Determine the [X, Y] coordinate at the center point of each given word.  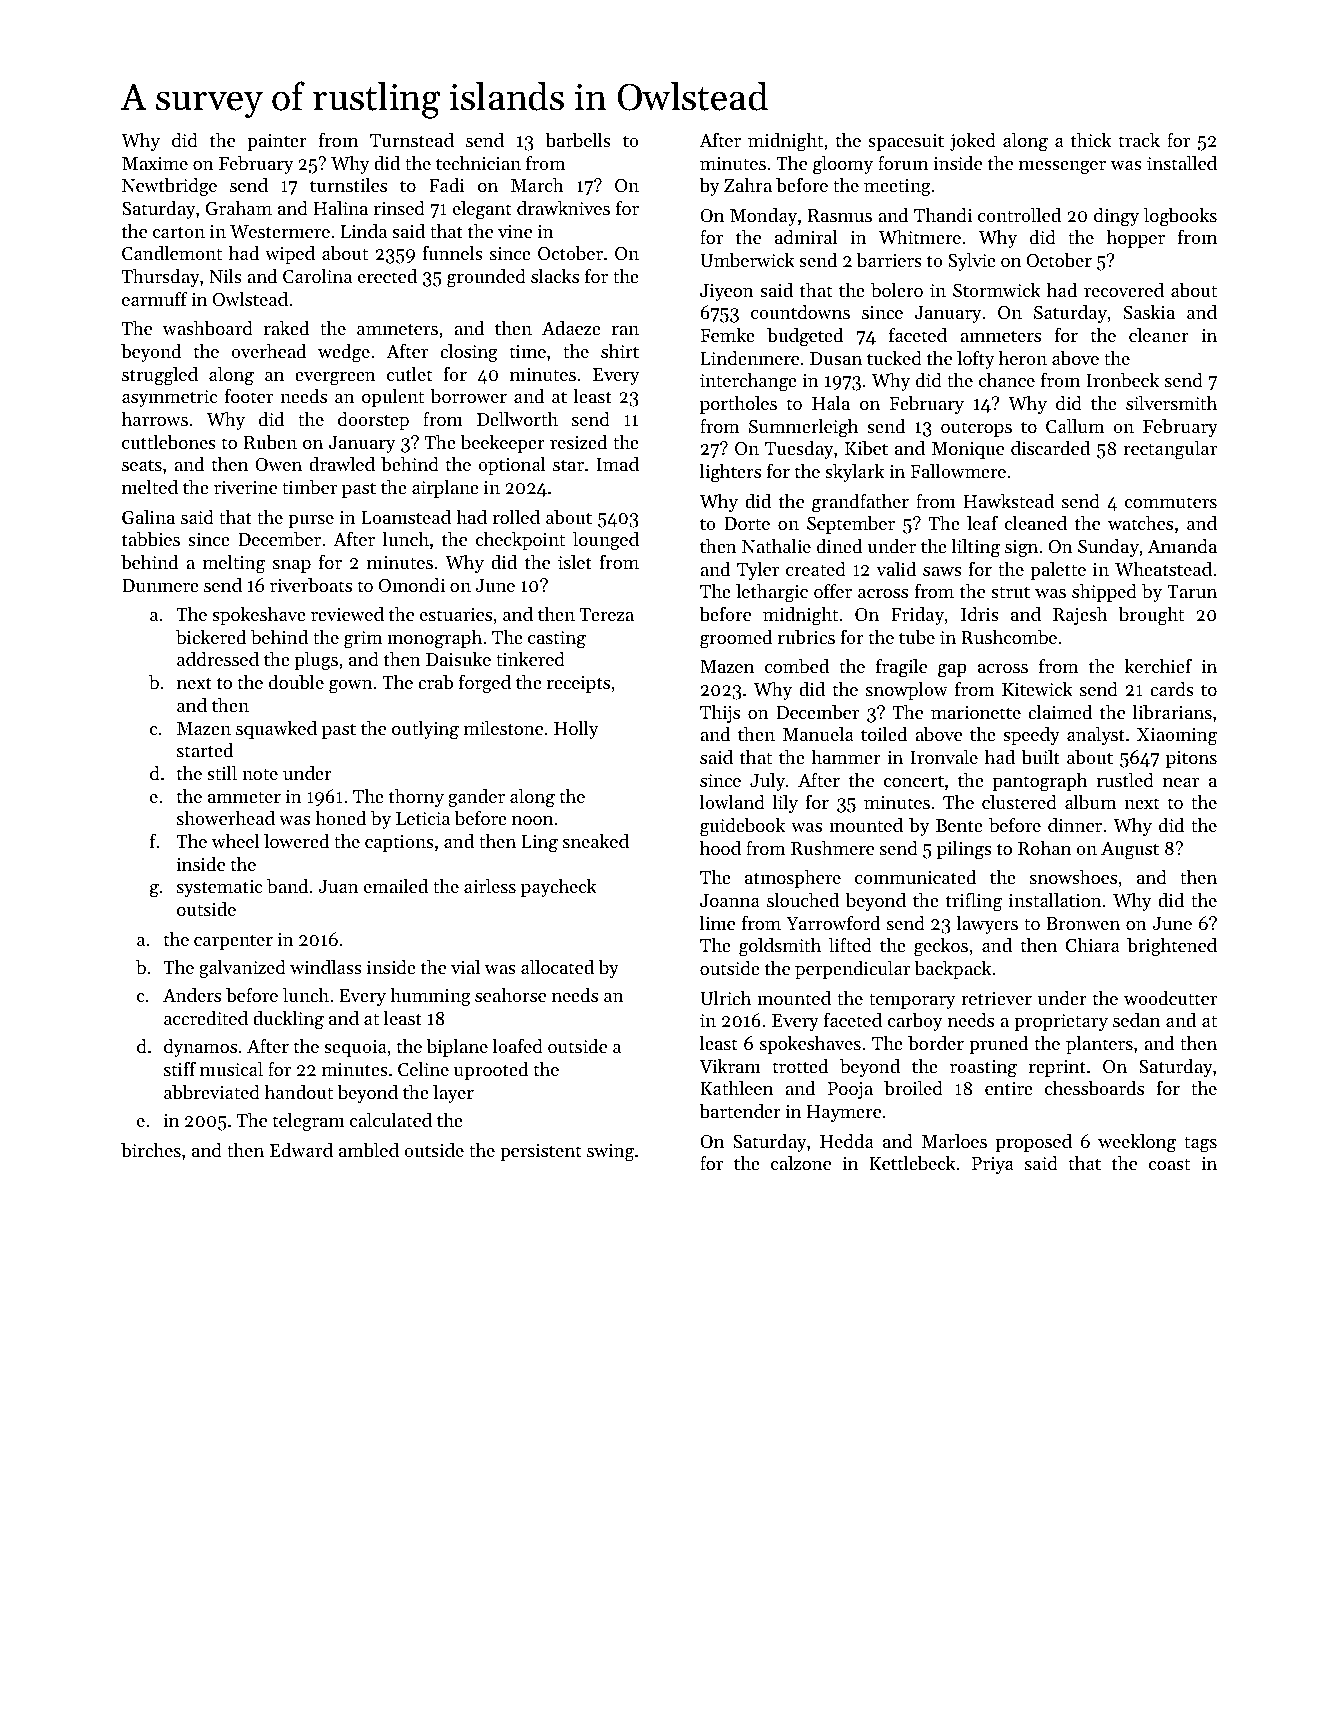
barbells [578, 140]
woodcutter [1170, 998]
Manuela [818, 734]
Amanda [1182, 546]
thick [1091, 140]
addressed [218, 659]
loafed [517, 1046]
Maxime [155, 163]
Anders [192, 995]
